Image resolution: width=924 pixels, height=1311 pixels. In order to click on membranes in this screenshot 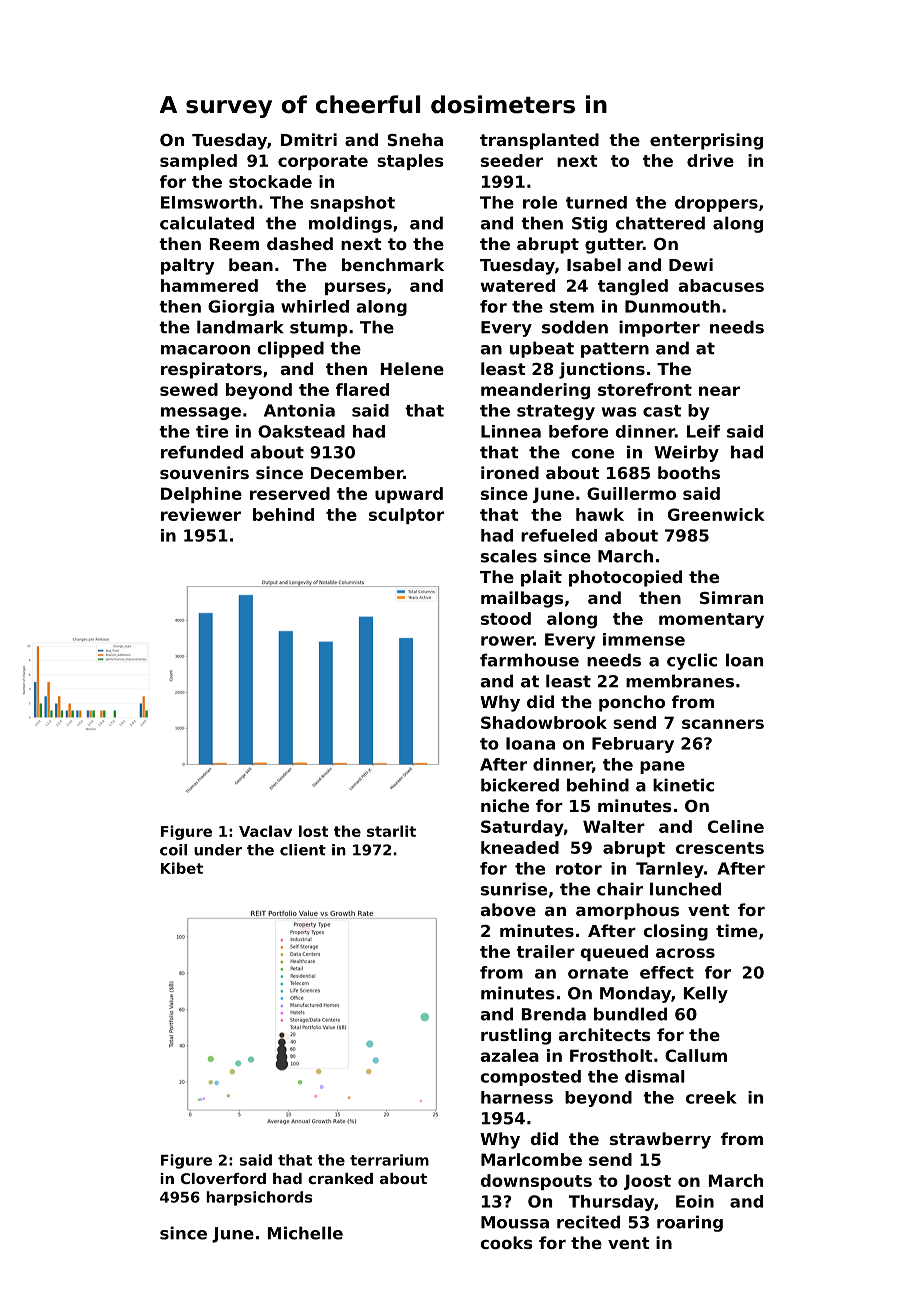, I will do `click(680, 681)`.
